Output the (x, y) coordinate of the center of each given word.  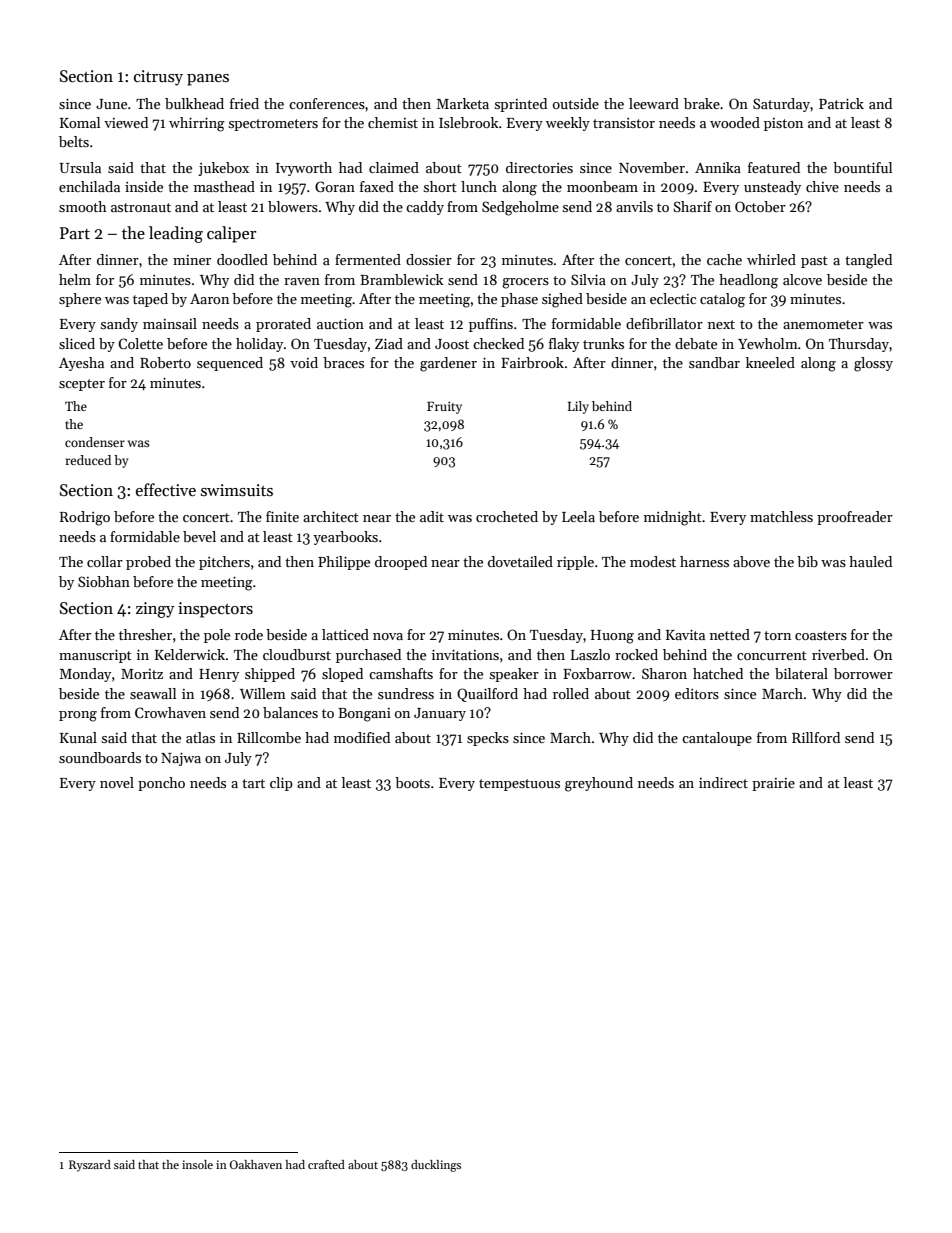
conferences (327, 103)
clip (281, 784)
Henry (219, 675)
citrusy (158, 78)
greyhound (599, 784)
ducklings (436, 1166)
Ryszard (90, 1166)
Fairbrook (532, 362)
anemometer (823, 324)
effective (166, 490)
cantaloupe (717, 739)
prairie (773, 784)
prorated (283, 325)
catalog (722, 300)
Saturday (781, 105)
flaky (564, 345)
